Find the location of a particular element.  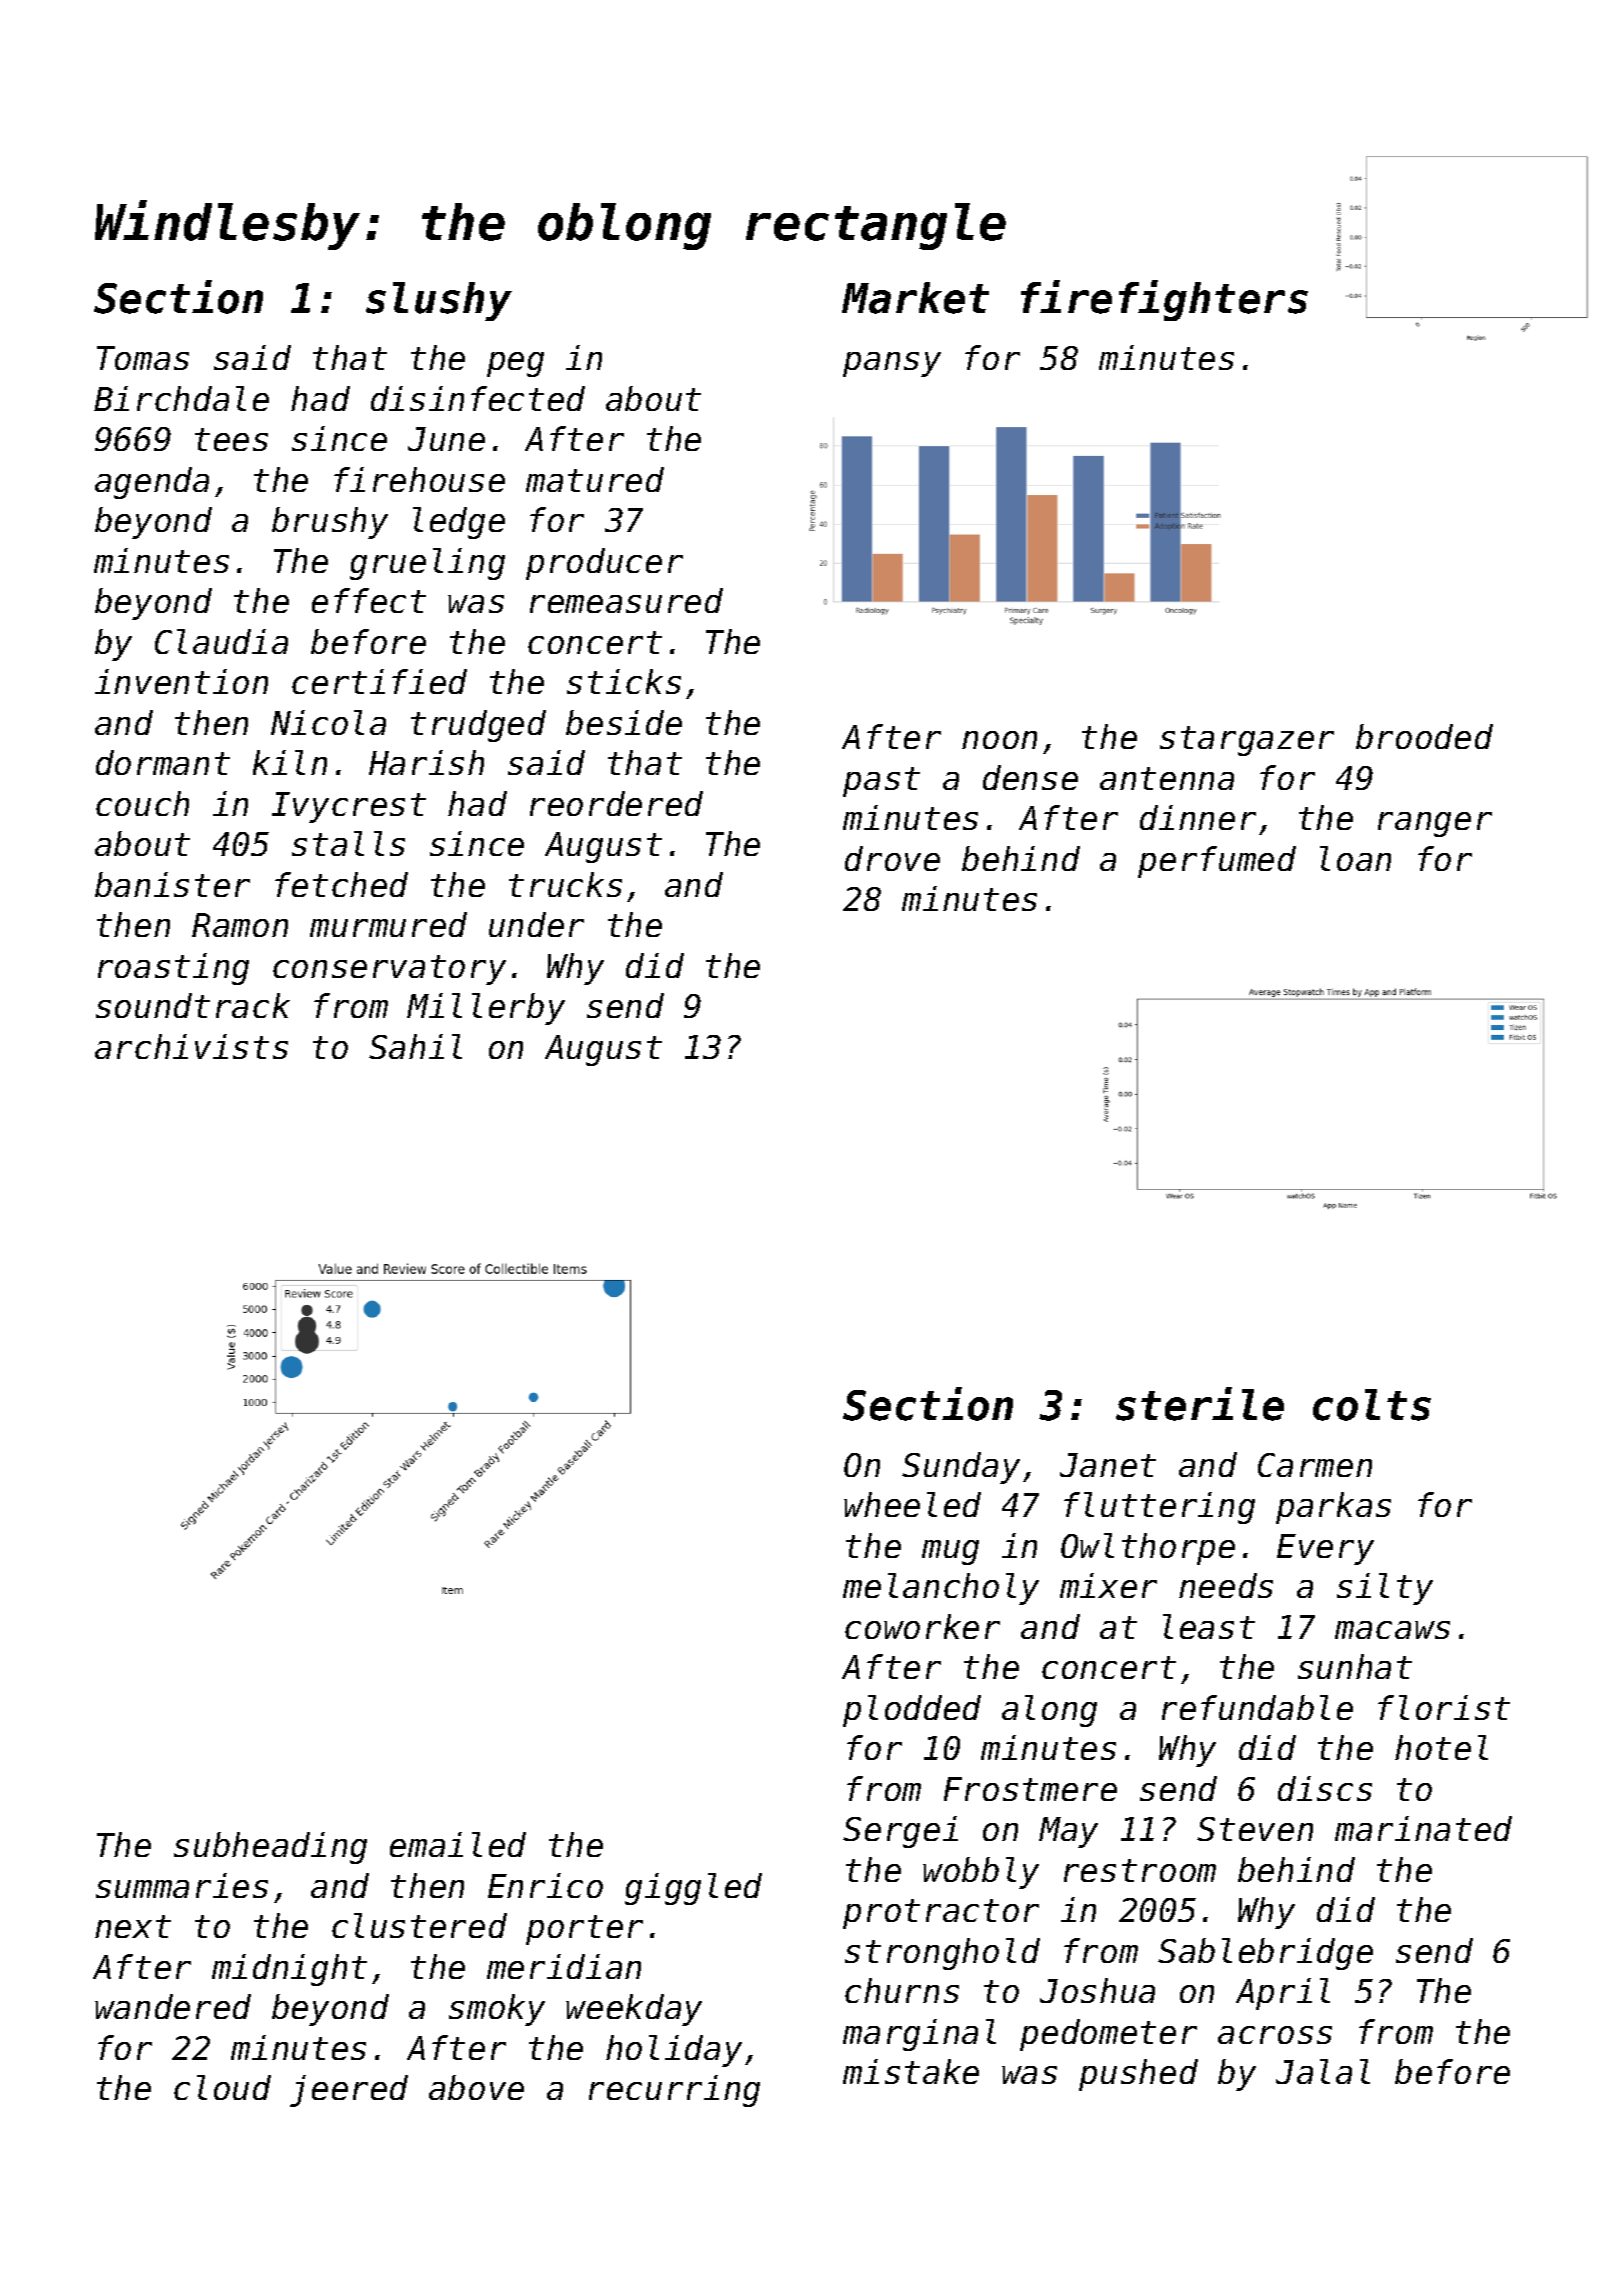

refundable is located at coordinates (1257, 1707).
